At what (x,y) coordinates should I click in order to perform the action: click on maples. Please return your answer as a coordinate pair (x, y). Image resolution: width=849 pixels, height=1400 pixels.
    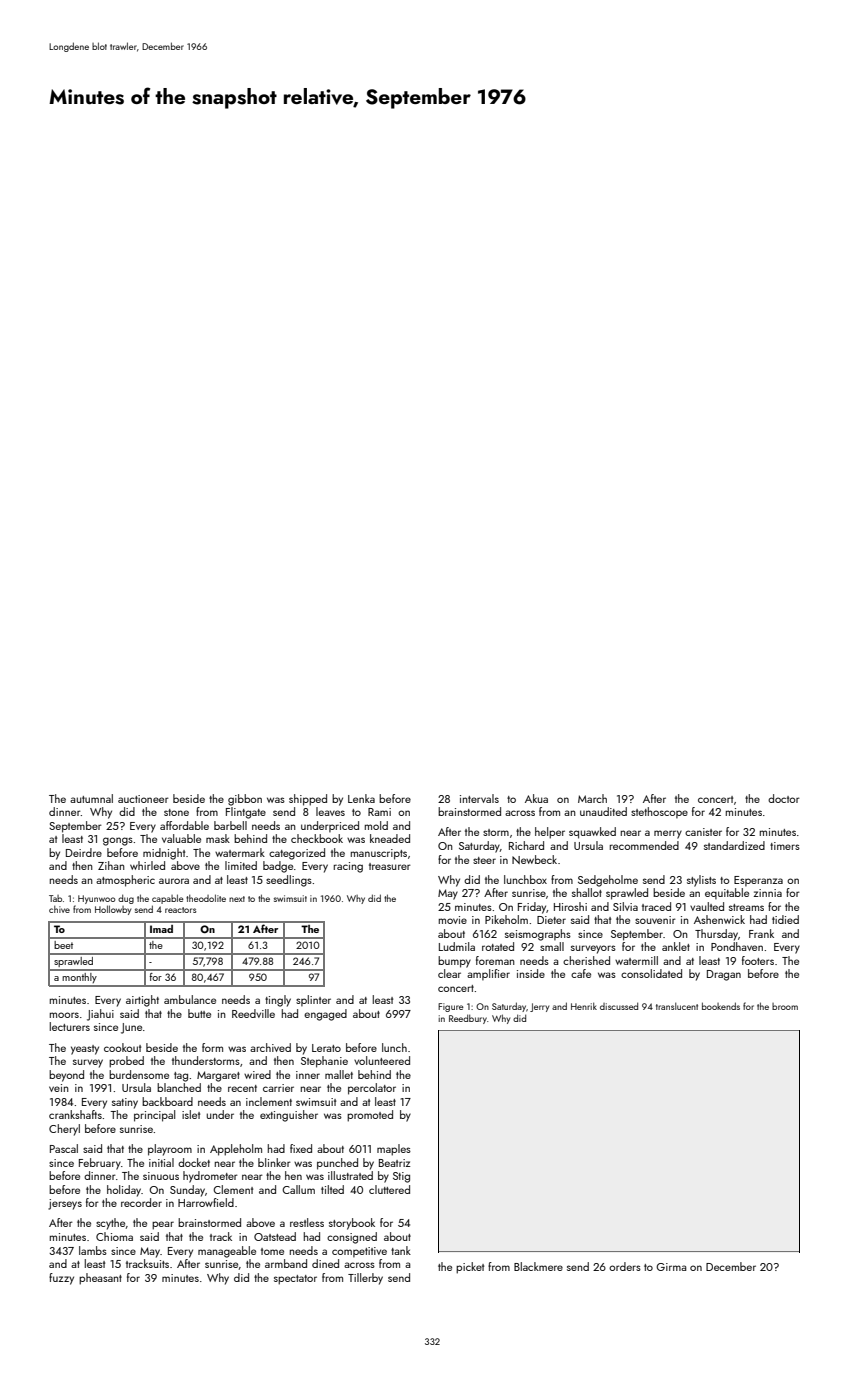
    Looking at the image, I should click on (394, 1150).
